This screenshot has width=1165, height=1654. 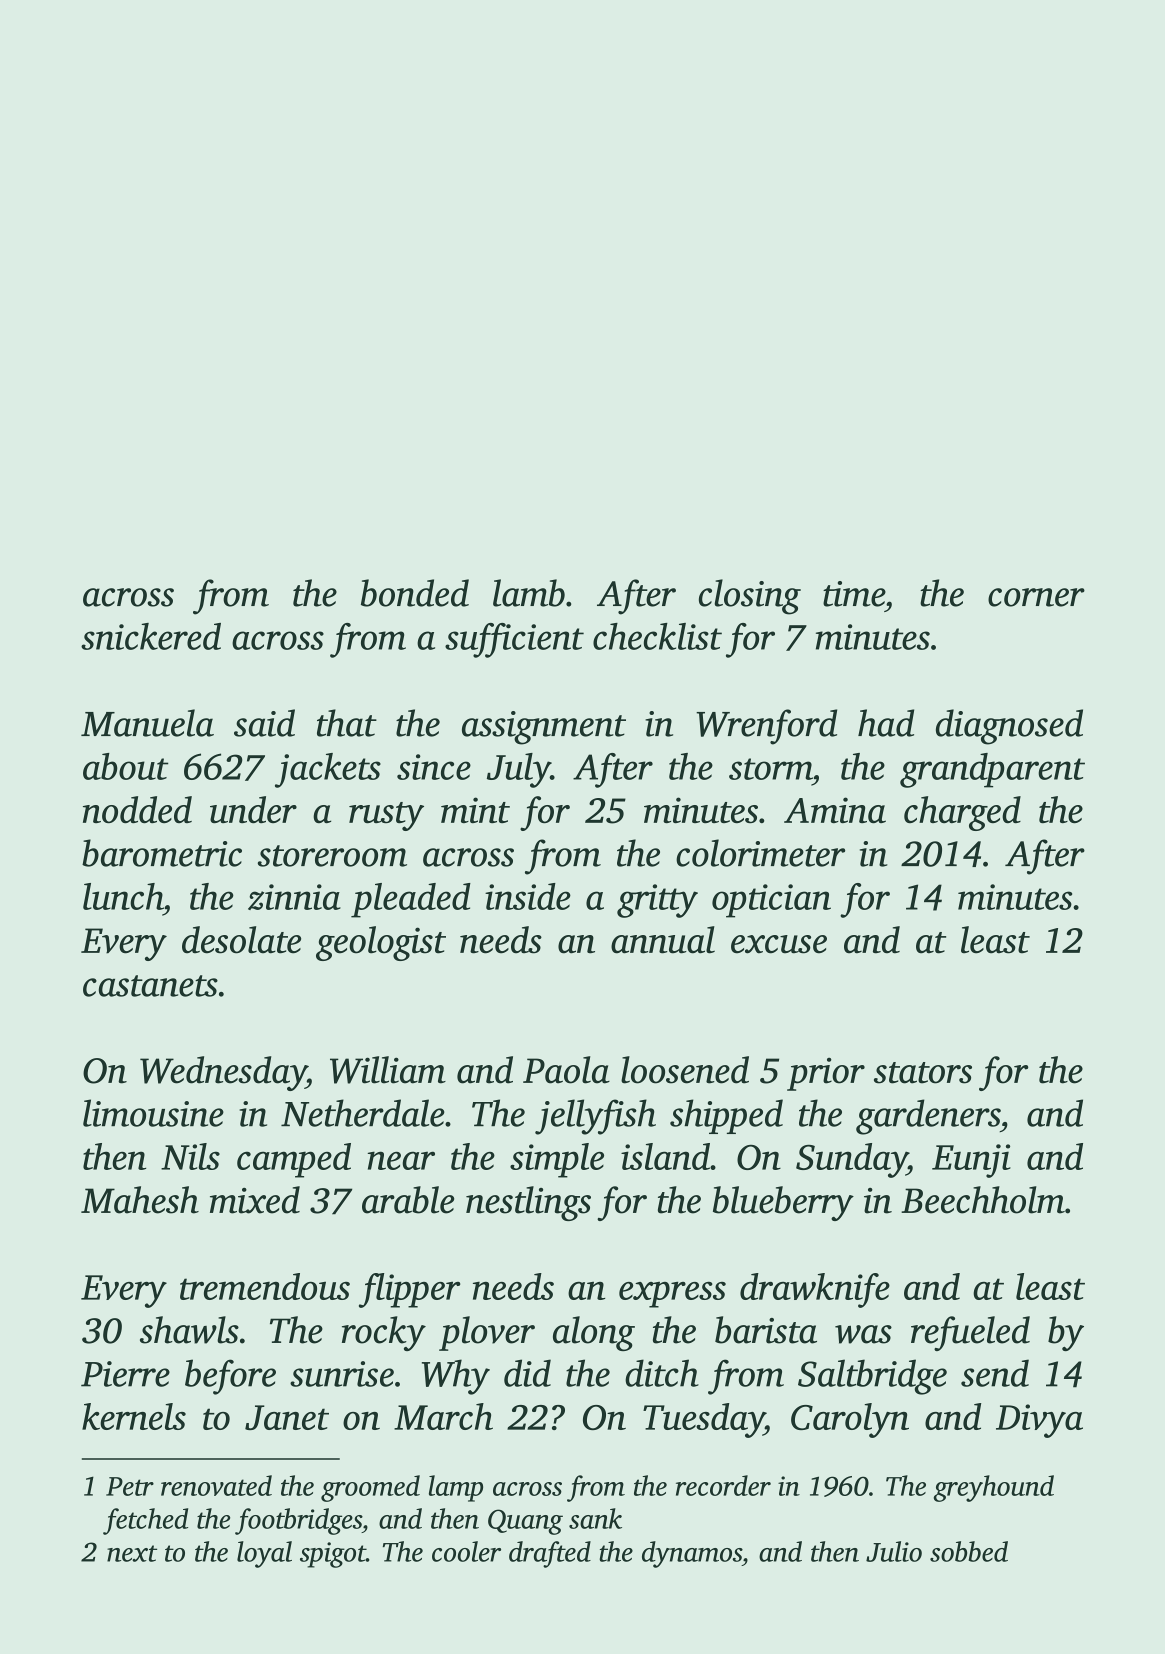 I want to click on snickered, so click(x=151, y=636).
